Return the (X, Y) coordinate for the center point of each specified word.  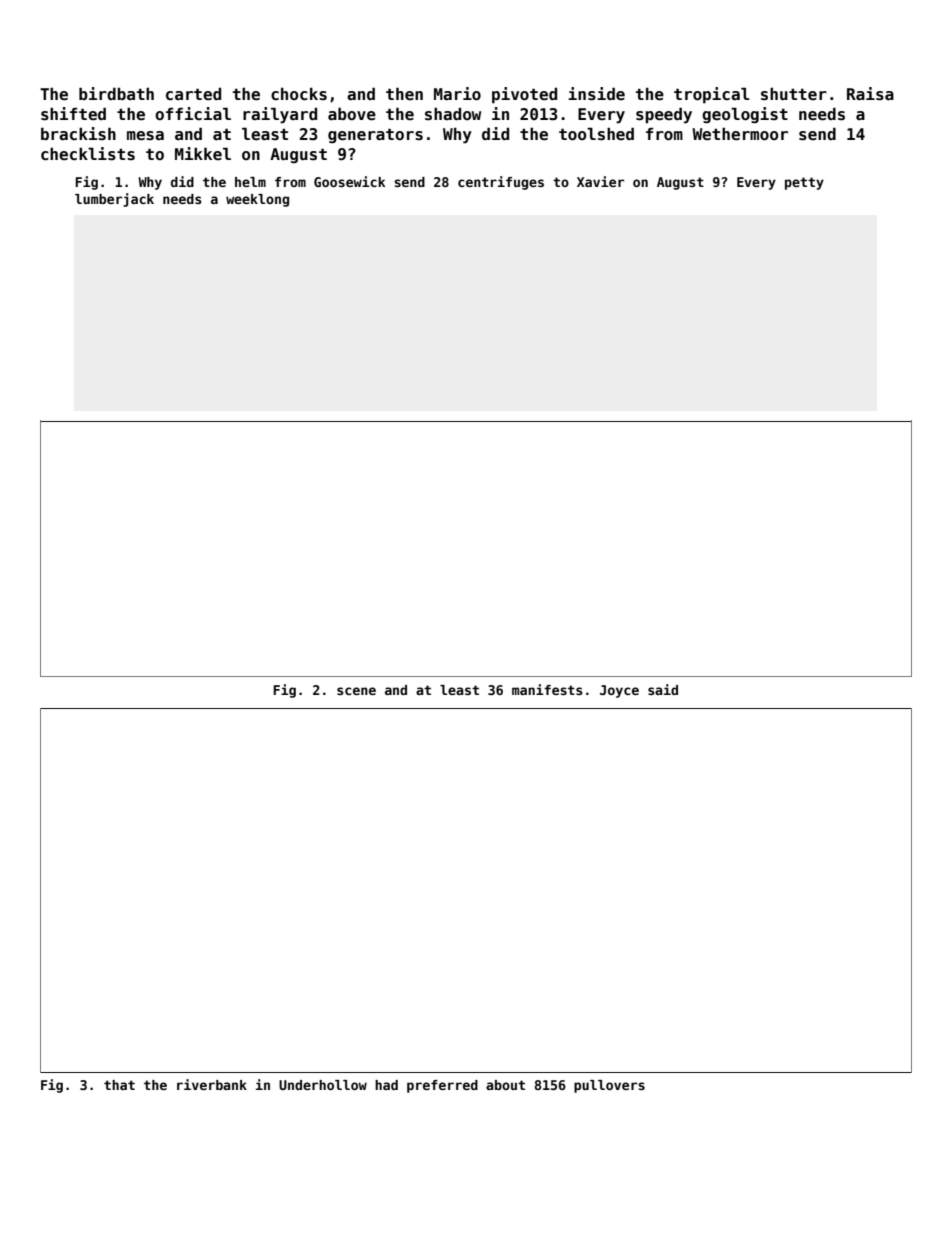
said (663, 689)
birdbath (116, 93)
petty (804, 183)
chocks (299, 94)
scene (356, 691)
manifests (547, 689)
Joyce (619, 691)
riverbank (212, 1084)
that (119, 1085)
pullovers (609, 1086)
